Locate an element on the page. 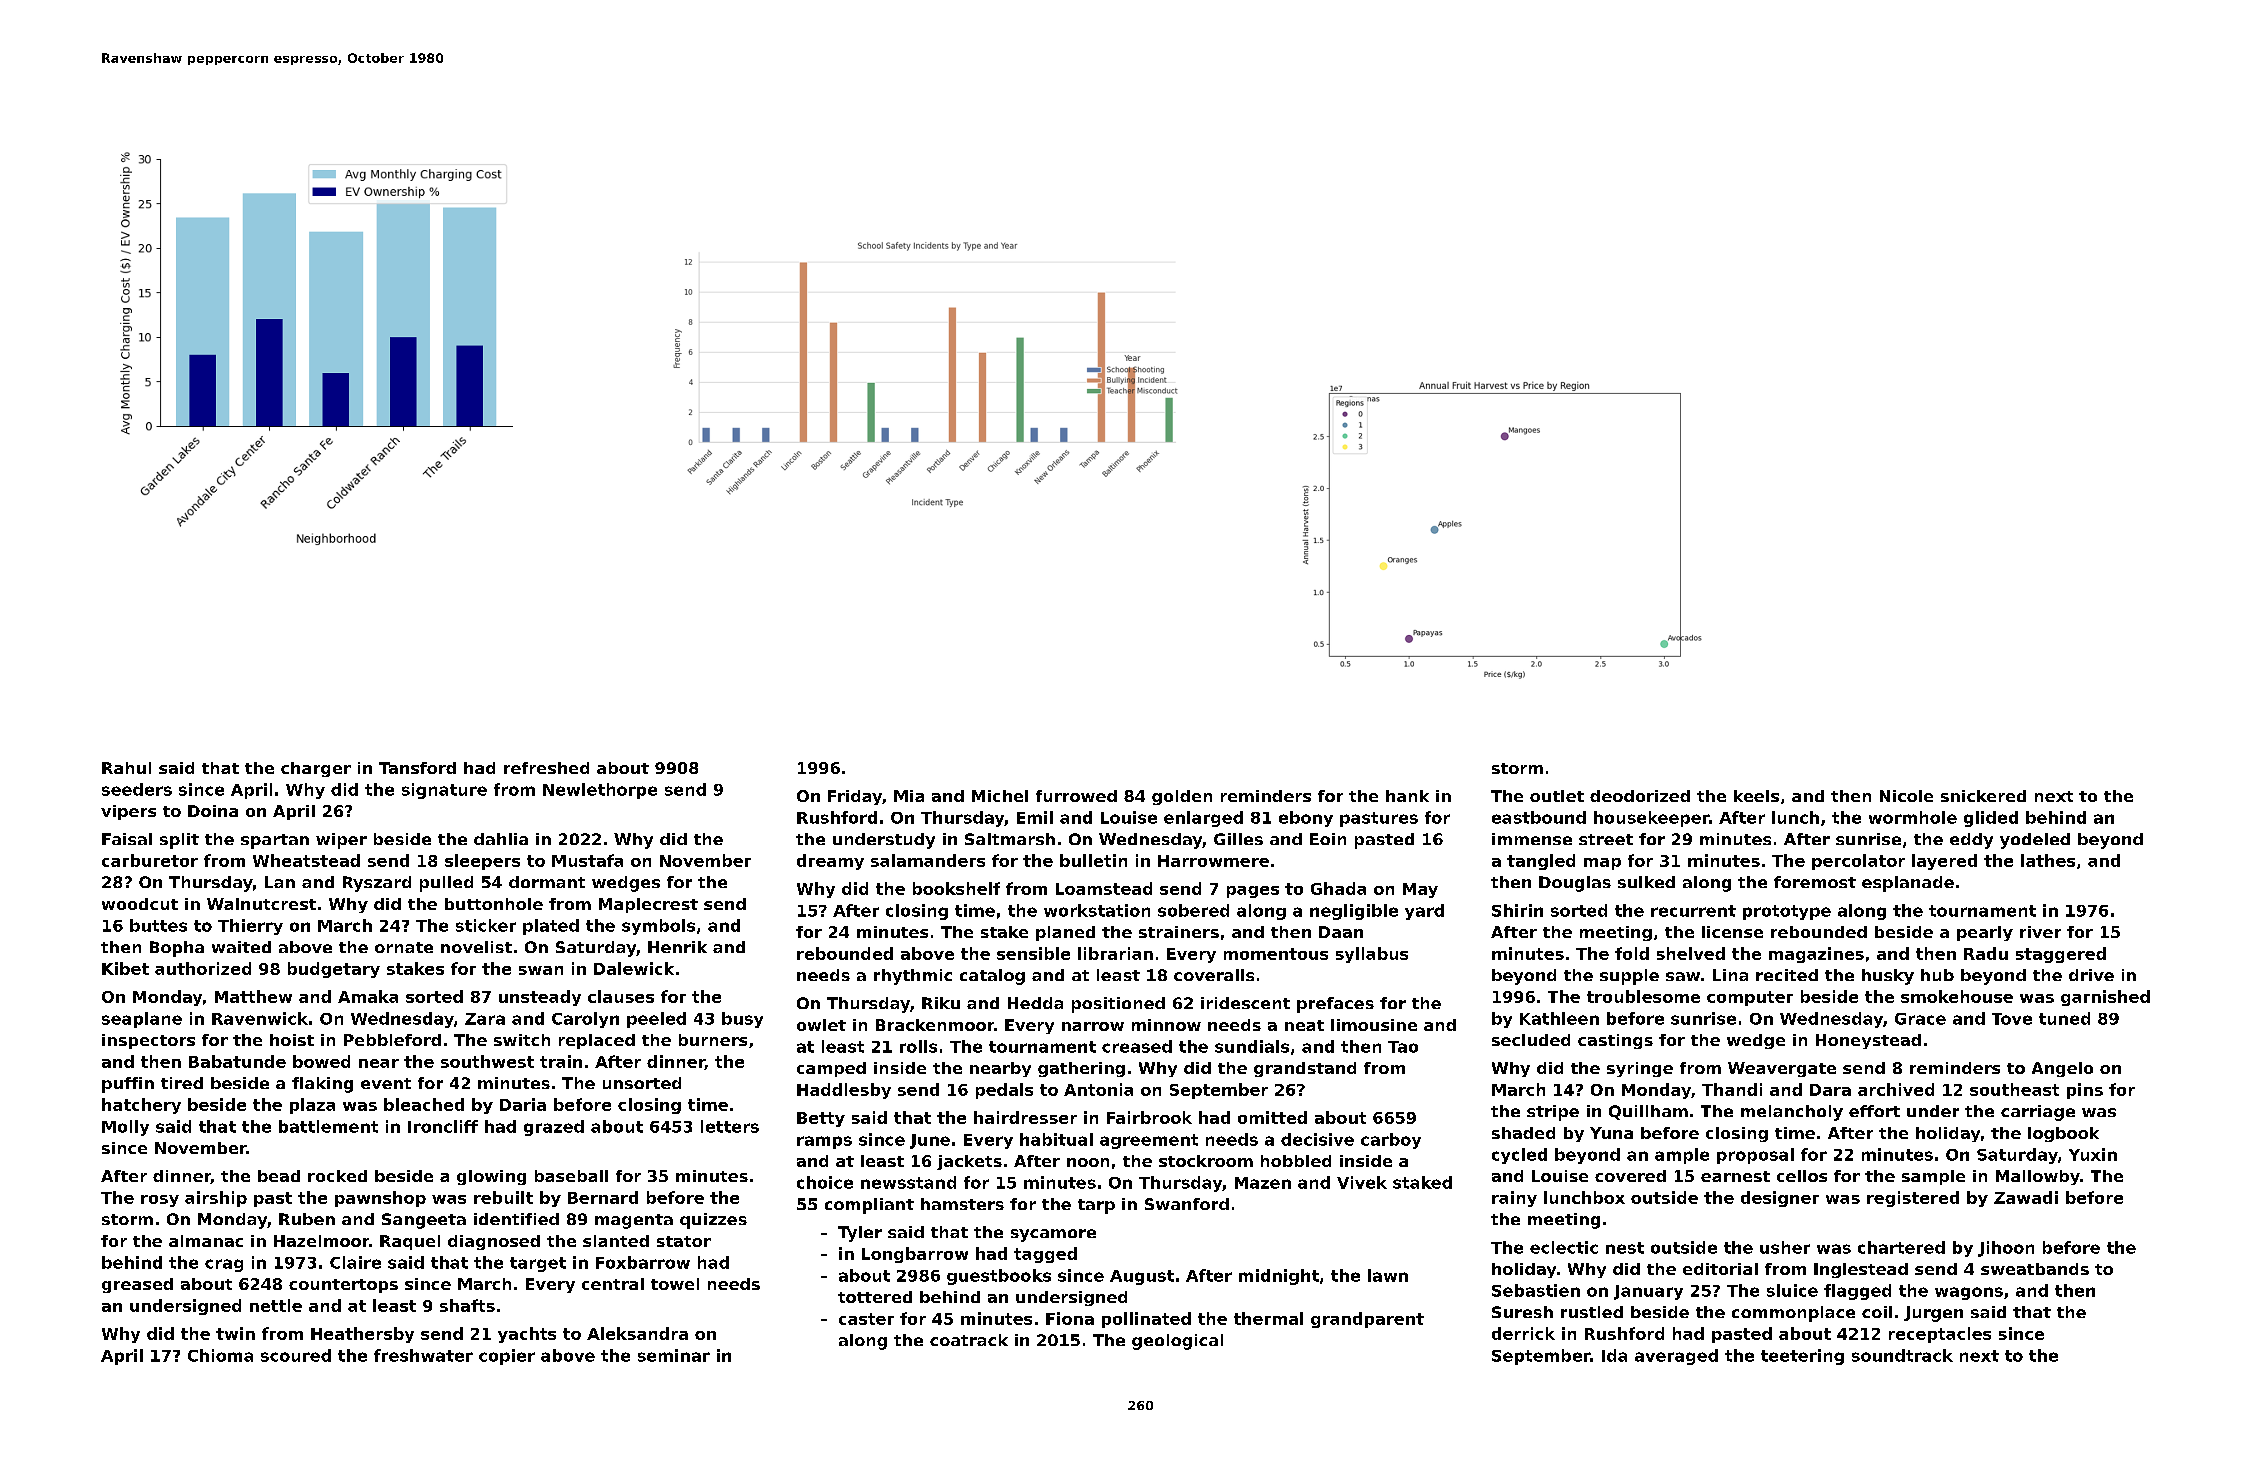 The height and width of the image is (1459, 2255). cycled is located at coordinates (1519, 1156).
